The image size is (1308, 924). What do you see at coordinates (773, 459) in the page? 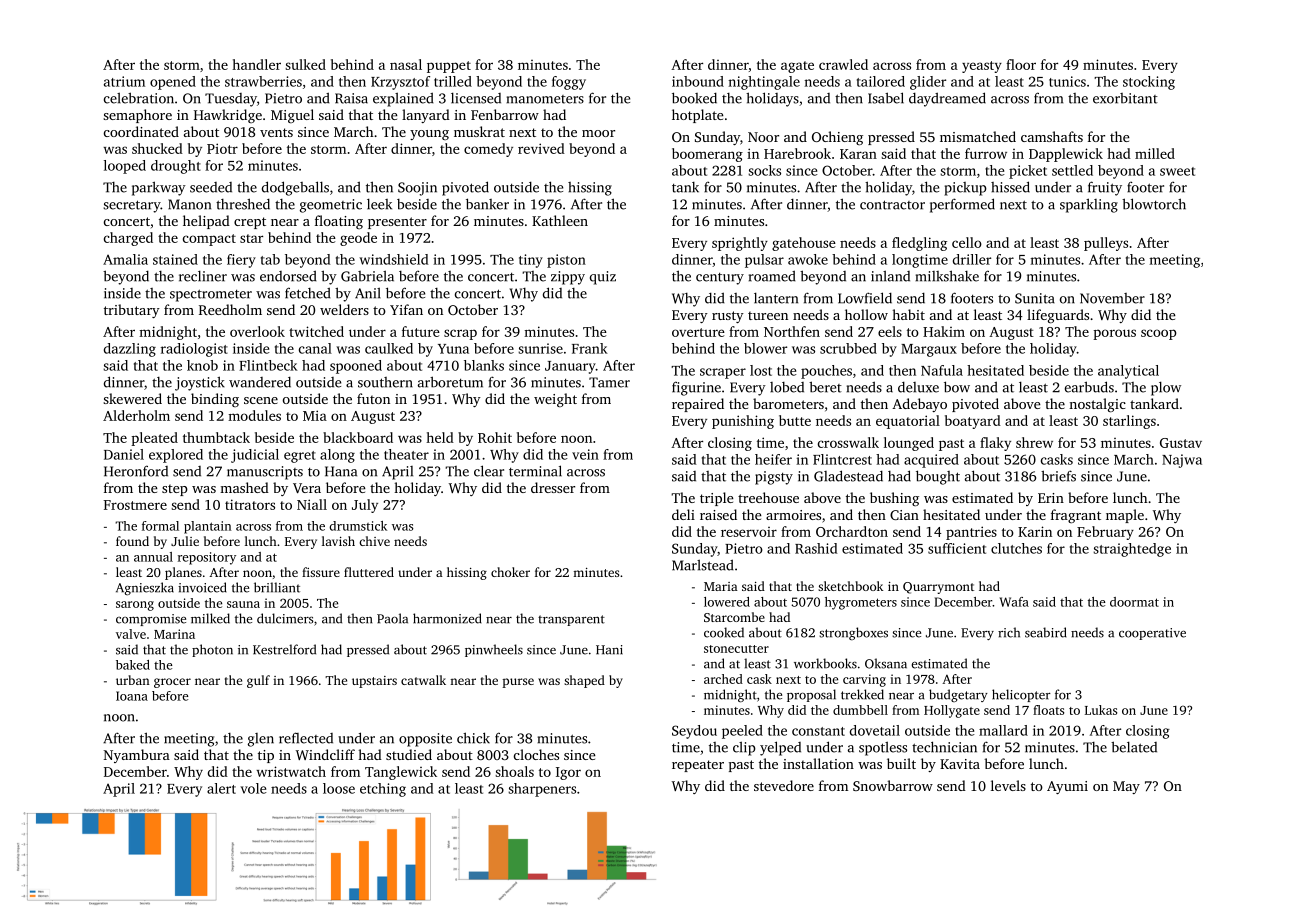
I see `heifer` at bounding box center [773, 459].
